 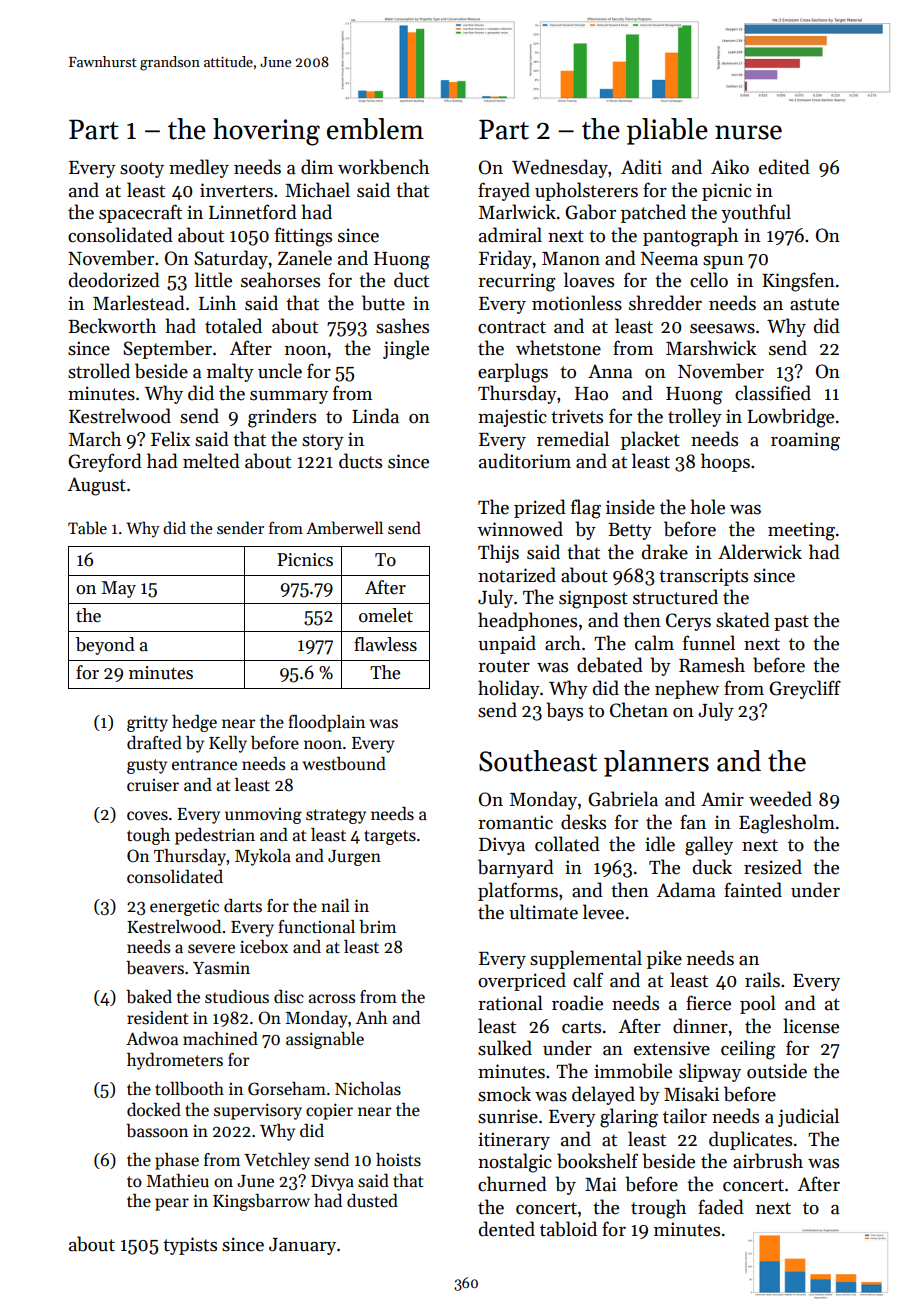 I want to click on rational, so click(x=510, y=1003).
